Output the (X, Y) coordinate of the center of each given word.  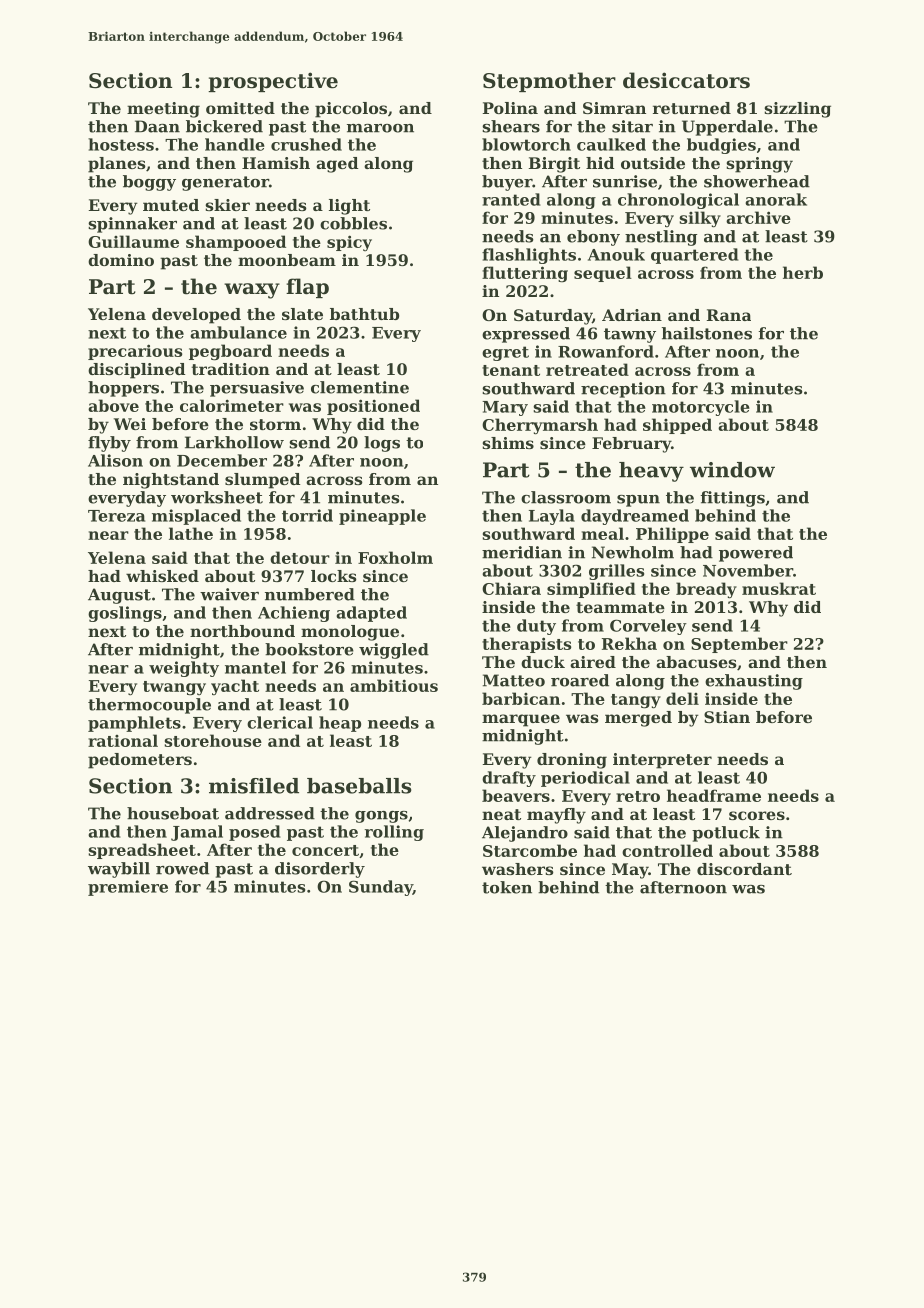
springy (759, 165)
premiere (128, 888)
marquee (521, 720)
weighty (184, 669)
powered (756, 554)
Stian (727, 717)
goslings (125, 614)
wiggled (394, 651)
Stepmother (549, 82)
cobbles (353, 223)
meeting (163, 110)
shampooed (236, 243)
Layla (552, 517)
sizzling (797, 110)
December (222, 460)
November (748, 570)
